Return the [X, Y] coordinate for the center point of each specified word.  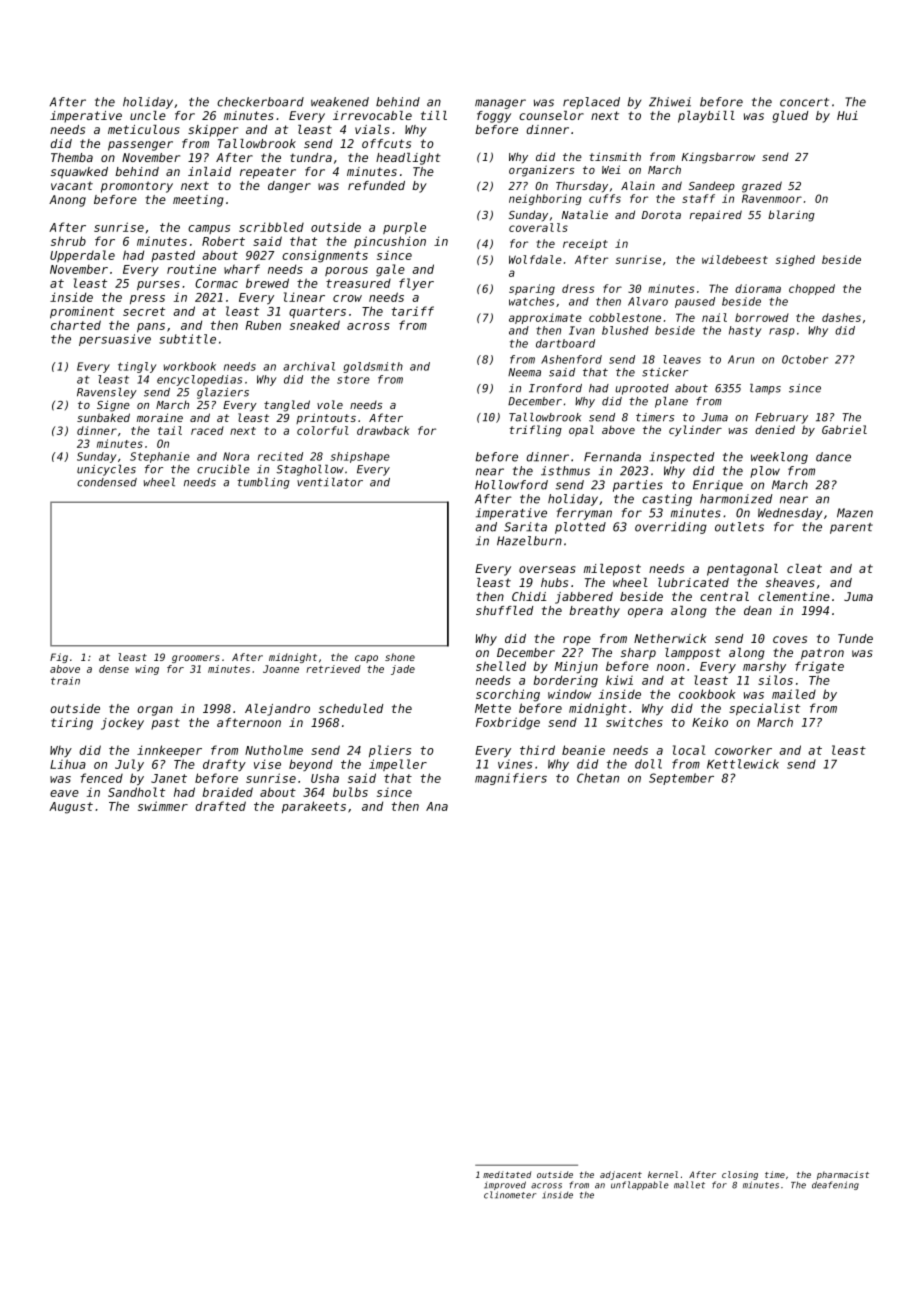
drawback [383, 430]
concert [804, 102]
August [71, 808]
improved [505, 1185]
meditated [507, 1174]
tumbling [263, 483]
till [434, 115]
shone [400, 657]
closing [740, 1175]
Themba [72, 157]
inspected [681, 458]
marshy [764, 667]
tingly [137, 367]
